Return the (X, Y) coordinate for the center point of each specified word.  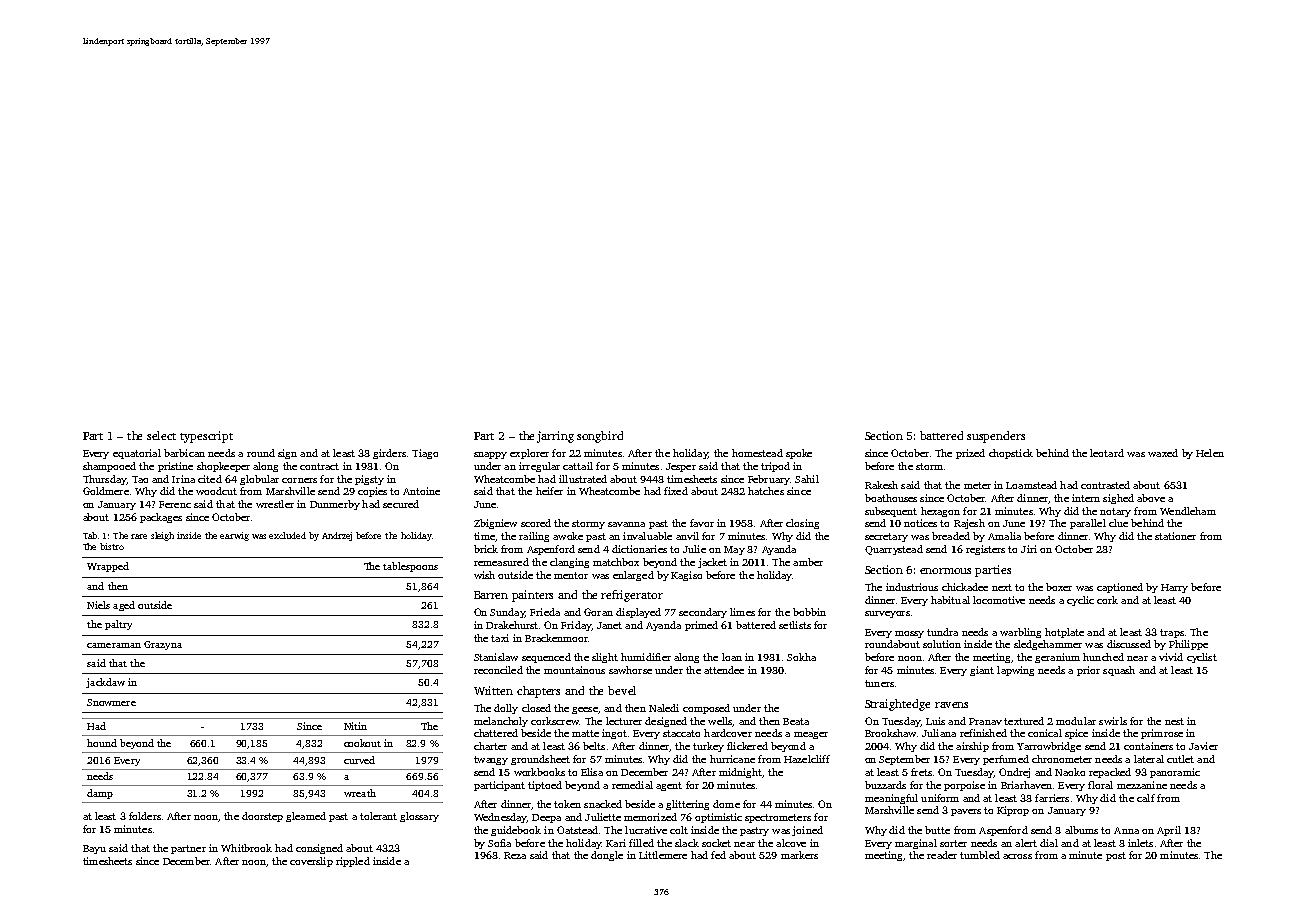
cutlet (1180, 759)
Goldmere (106, 491)
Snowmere (111, 702)
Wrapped (108, 567)
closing (802, 524)
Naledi (664, 708)
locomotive (999, 600)
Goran (598, 612)
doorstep (262, 817)
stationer (1175, 536)
